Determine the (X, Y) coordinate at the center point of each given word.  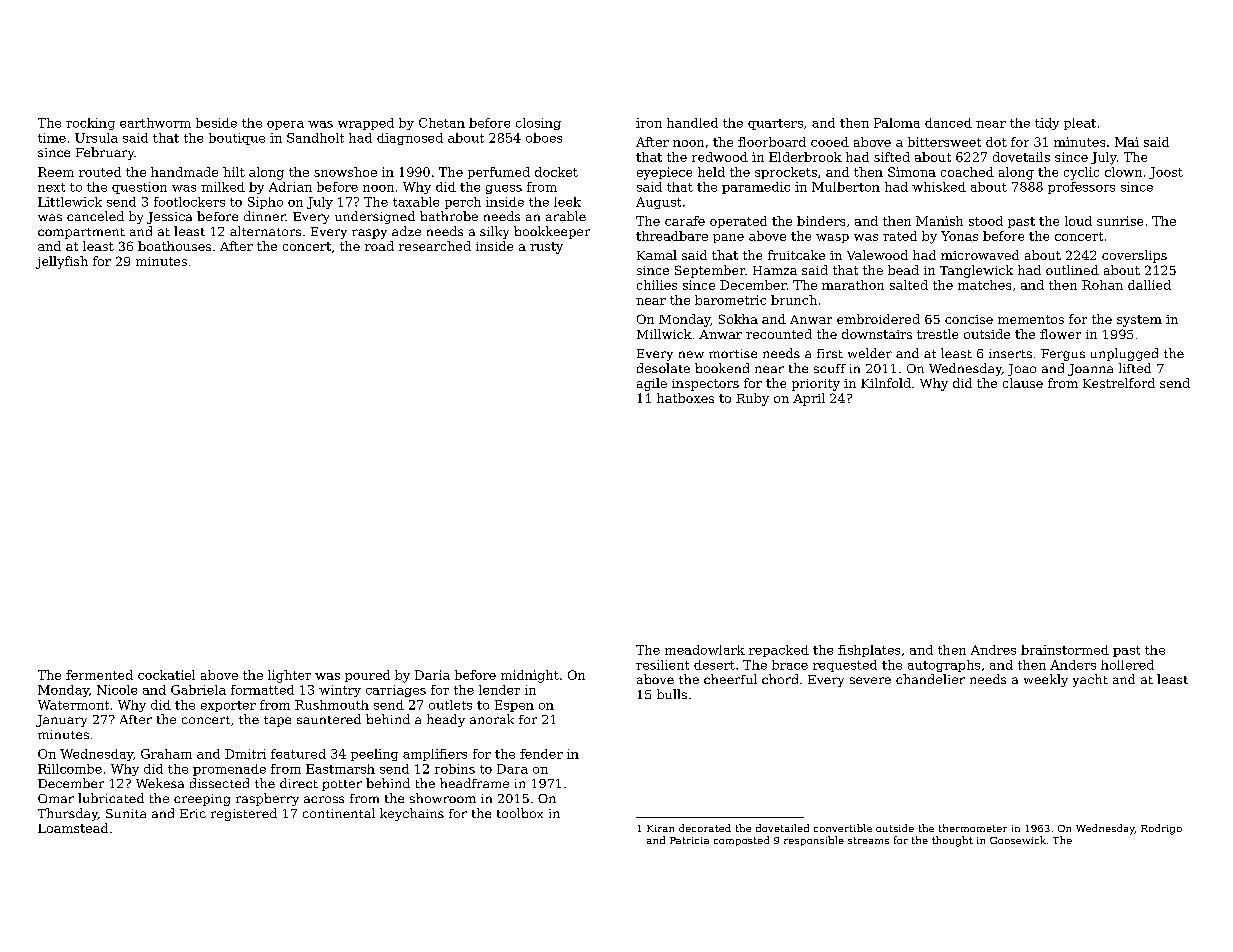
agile (652, 384)
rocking (90, 124)
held (711, 172)
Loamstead (73, 828)
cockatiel (166, 675)
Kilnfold (886, 383)
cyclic (1081, 173)
